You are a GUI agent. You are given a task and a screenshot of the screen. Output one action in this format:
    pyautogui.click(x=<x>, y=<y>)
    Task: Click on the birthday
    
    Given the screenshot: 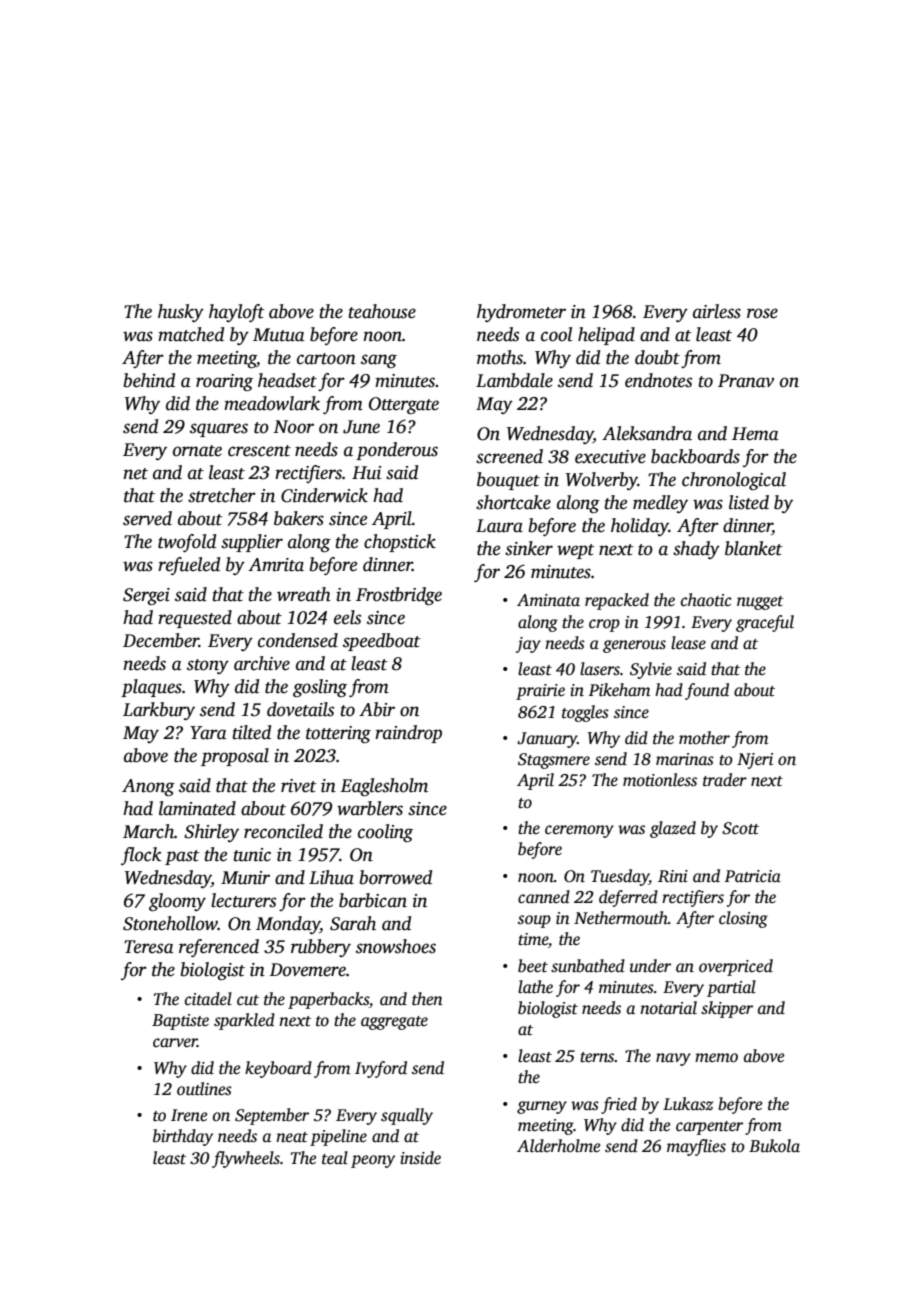 What is the action you would take?
    pyautogui.click(x=183, y=1137)
